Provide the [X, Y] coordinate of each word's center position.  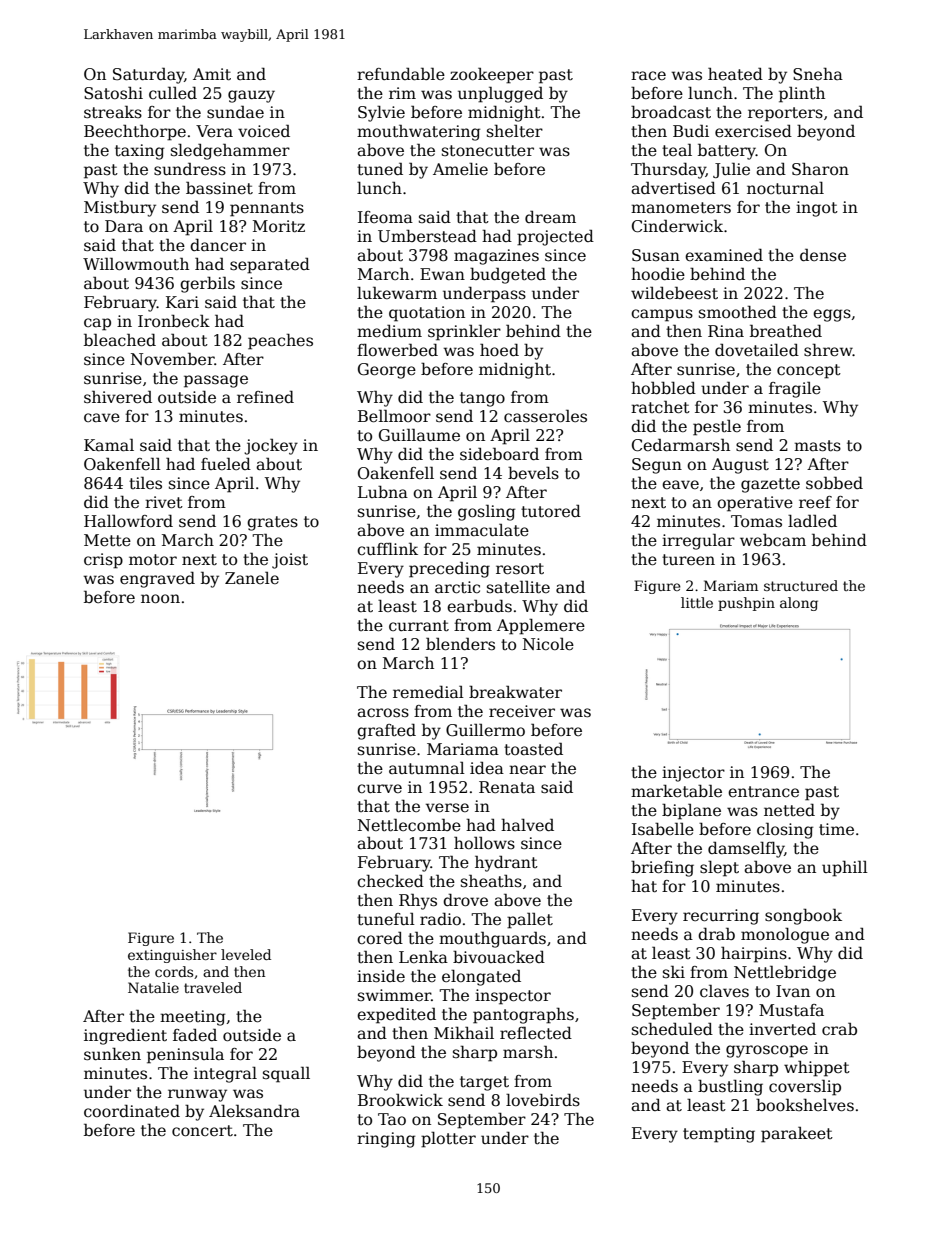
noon [160, 599]
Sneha [818, 74]
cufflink [387, 549]
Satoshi [113, 93]
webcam [773, 540]
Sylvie [381, 114]
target [484, 1083]
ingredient [125, 1036]
